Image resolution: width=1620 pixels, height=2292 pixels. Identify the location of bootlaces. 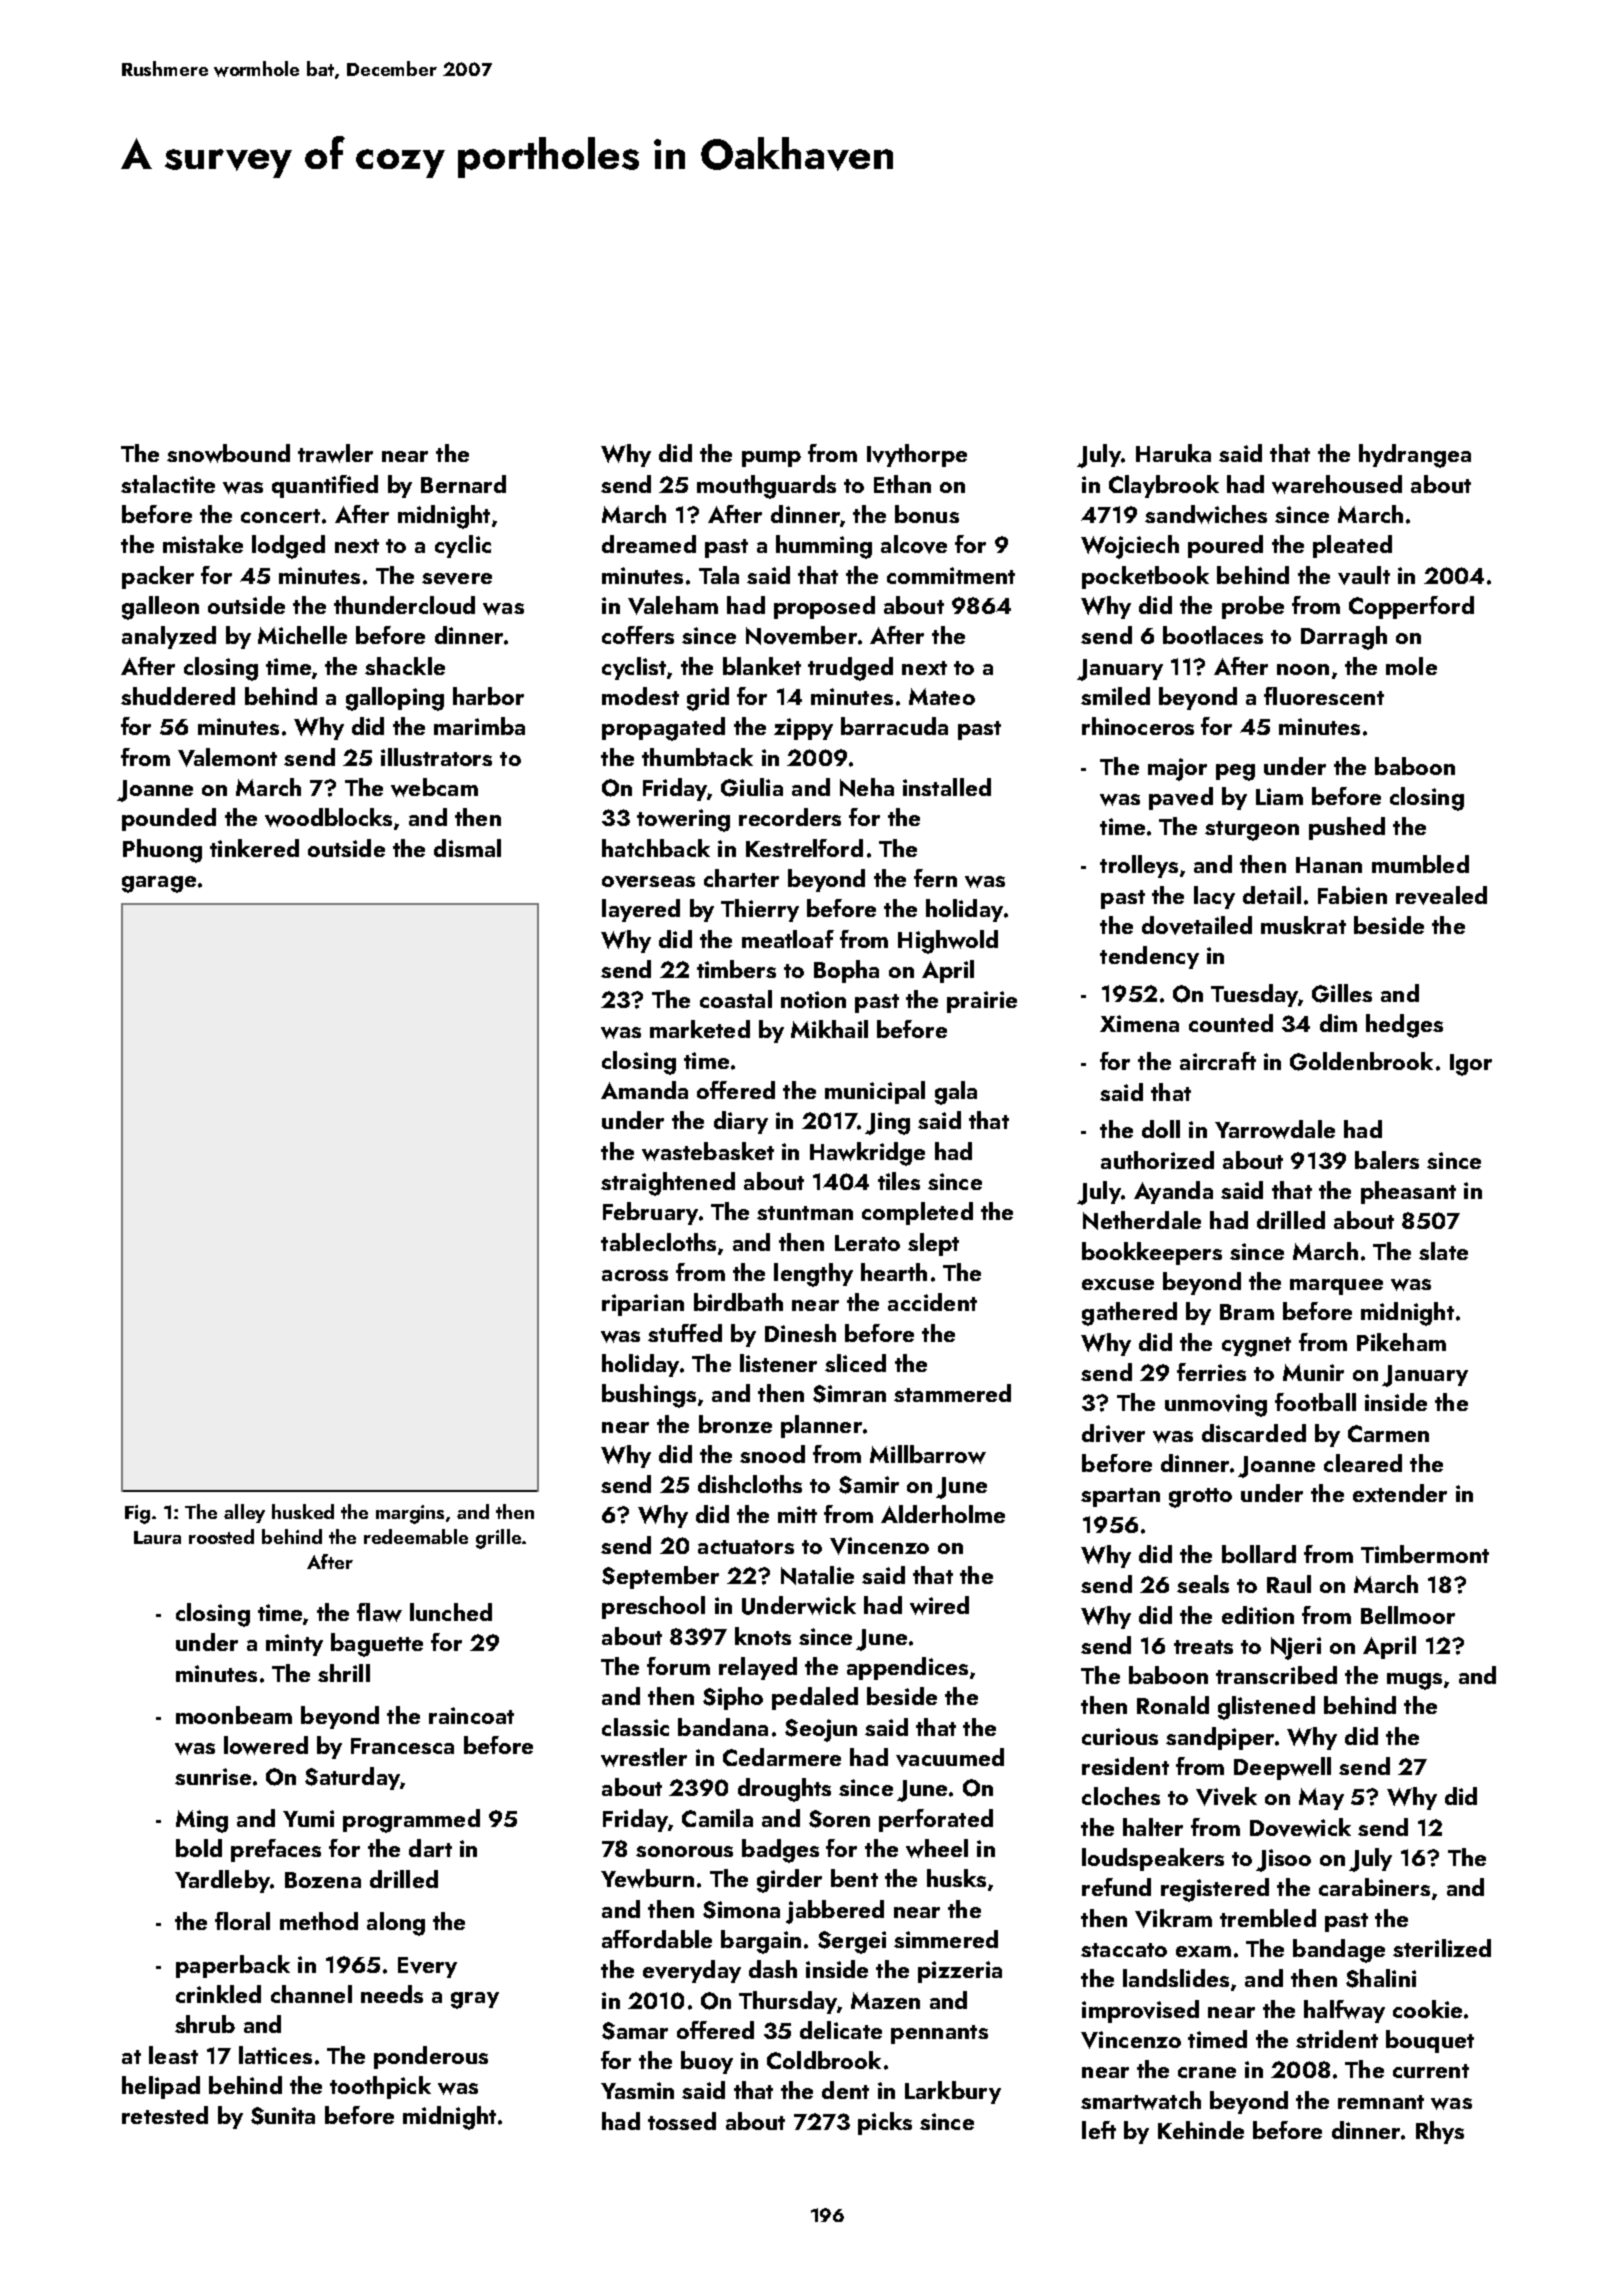
(1213, 635).
